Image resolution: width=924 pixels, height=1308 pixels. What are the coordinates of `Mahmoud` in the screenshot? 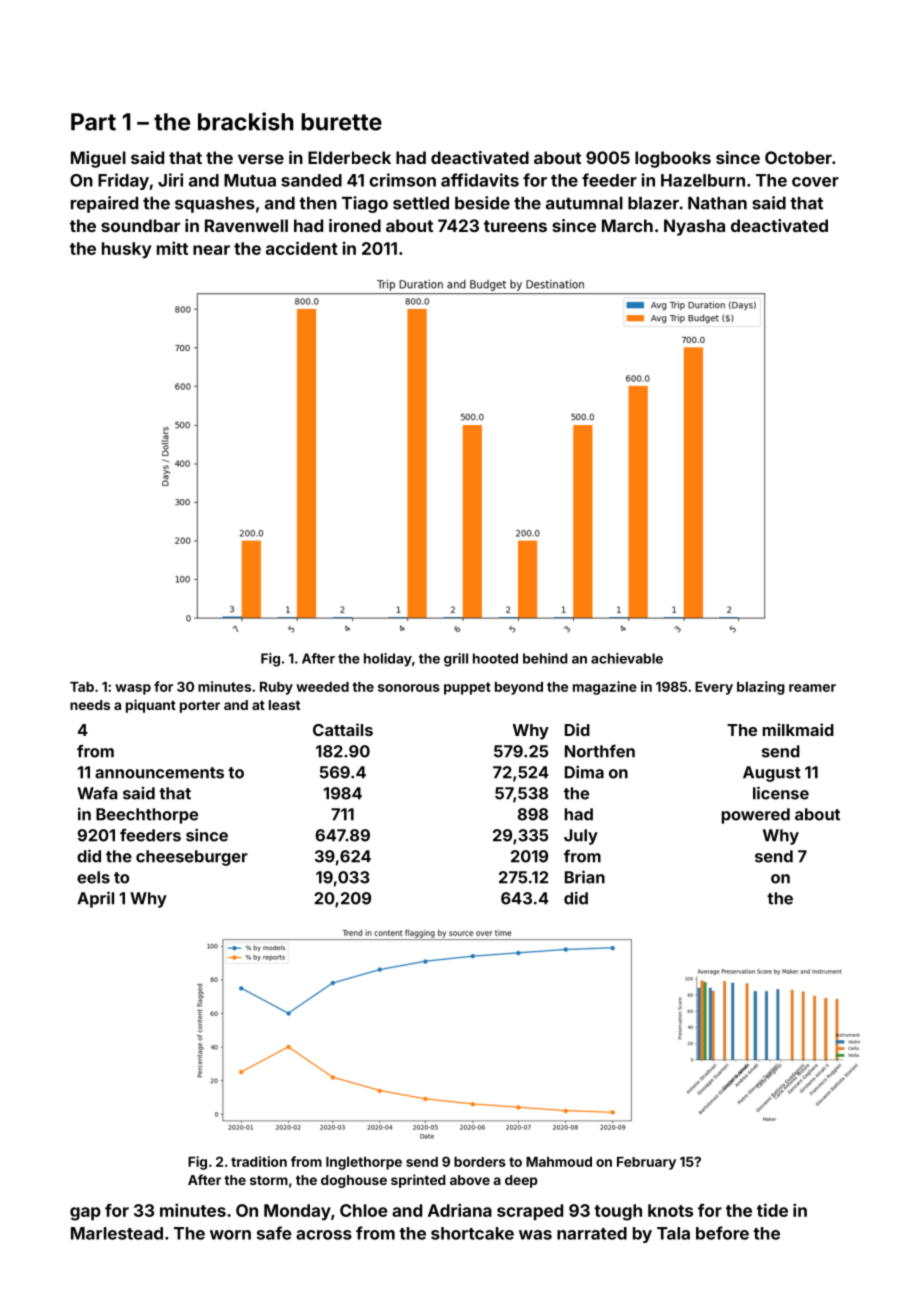 It's located at (559, 1162).
